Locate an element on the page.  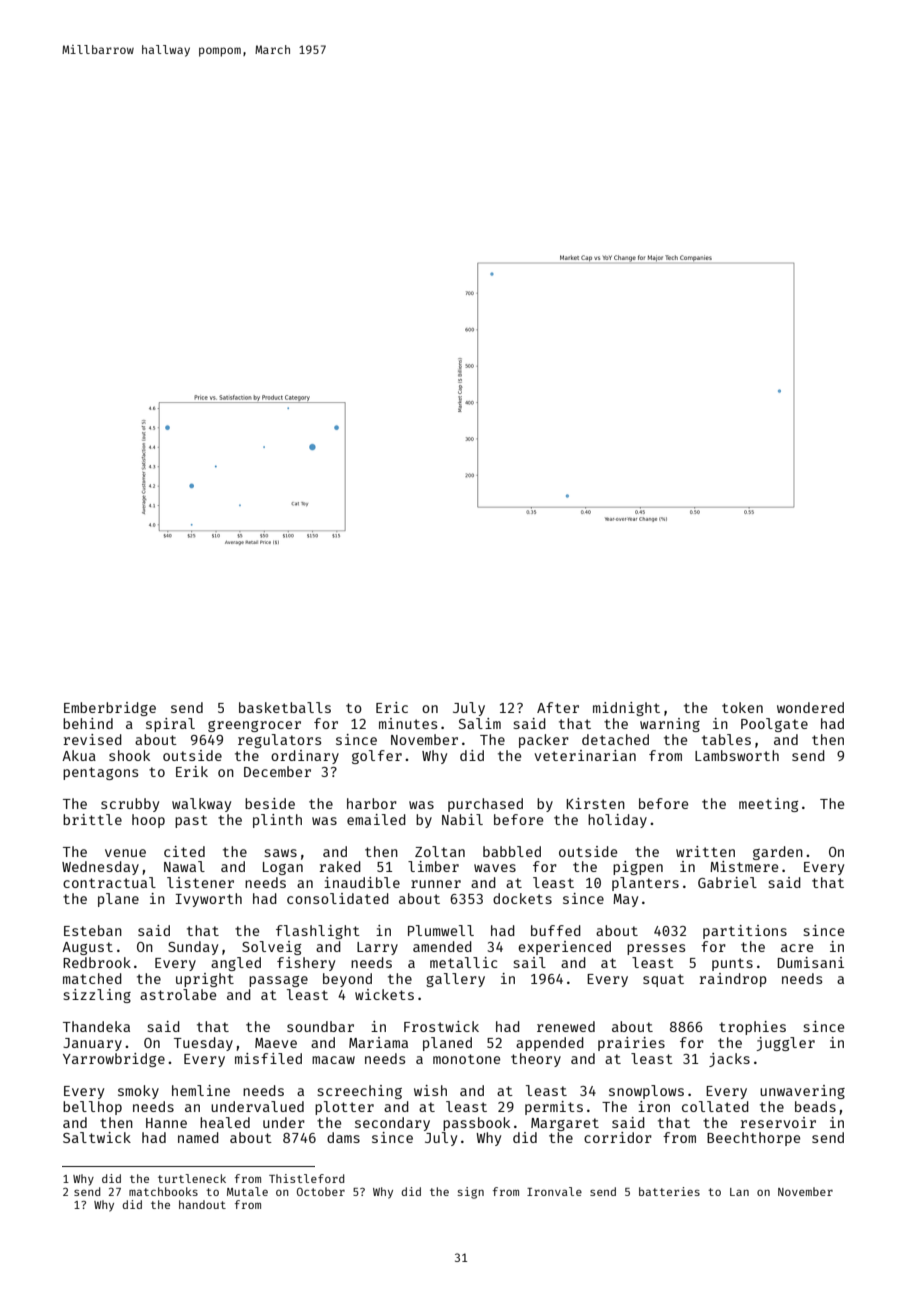
acre is located at coordinates (797, 948).
